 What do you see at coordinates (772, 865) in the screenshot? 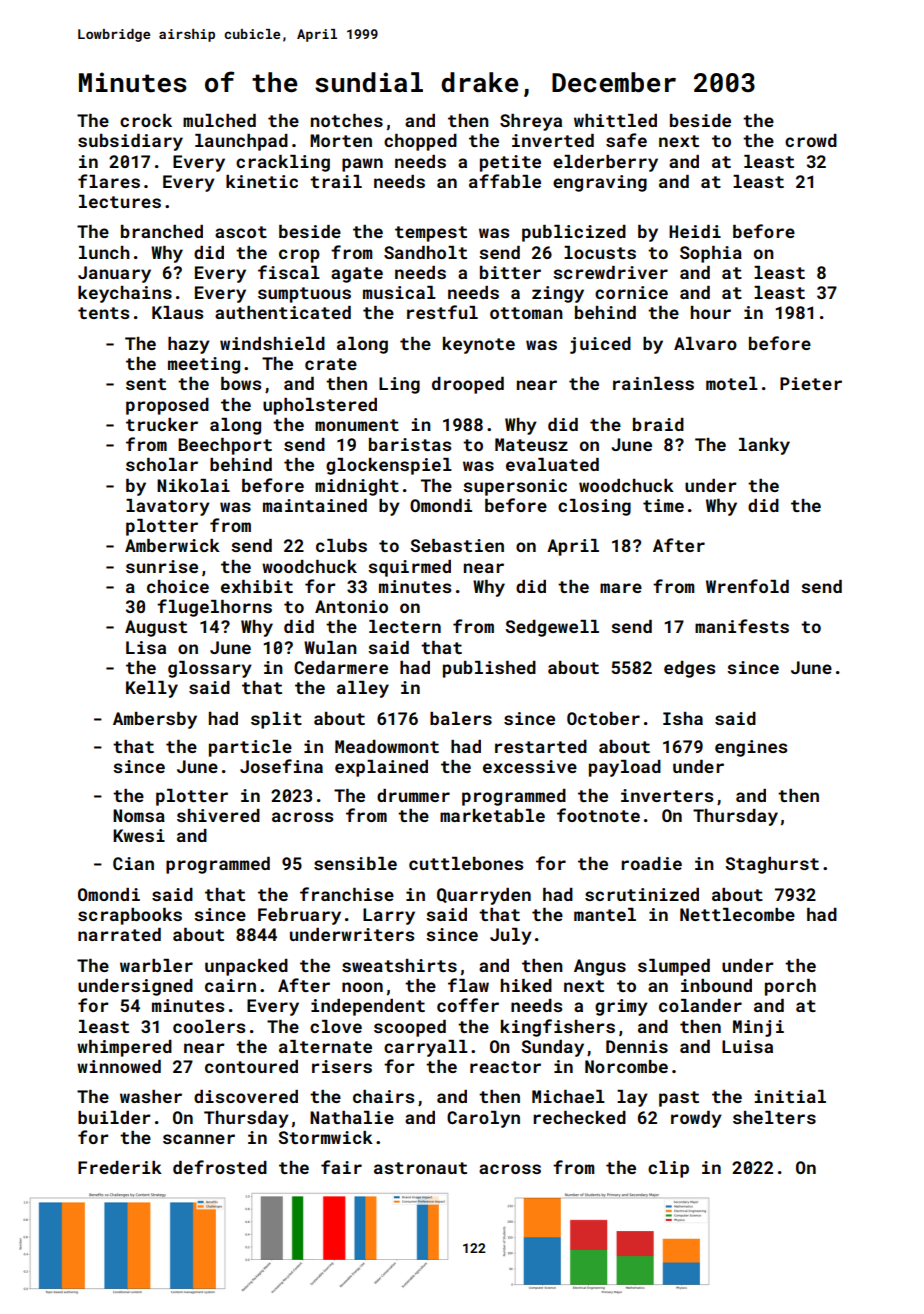
I see `Staghurst` at bounding box center [772, 865].
